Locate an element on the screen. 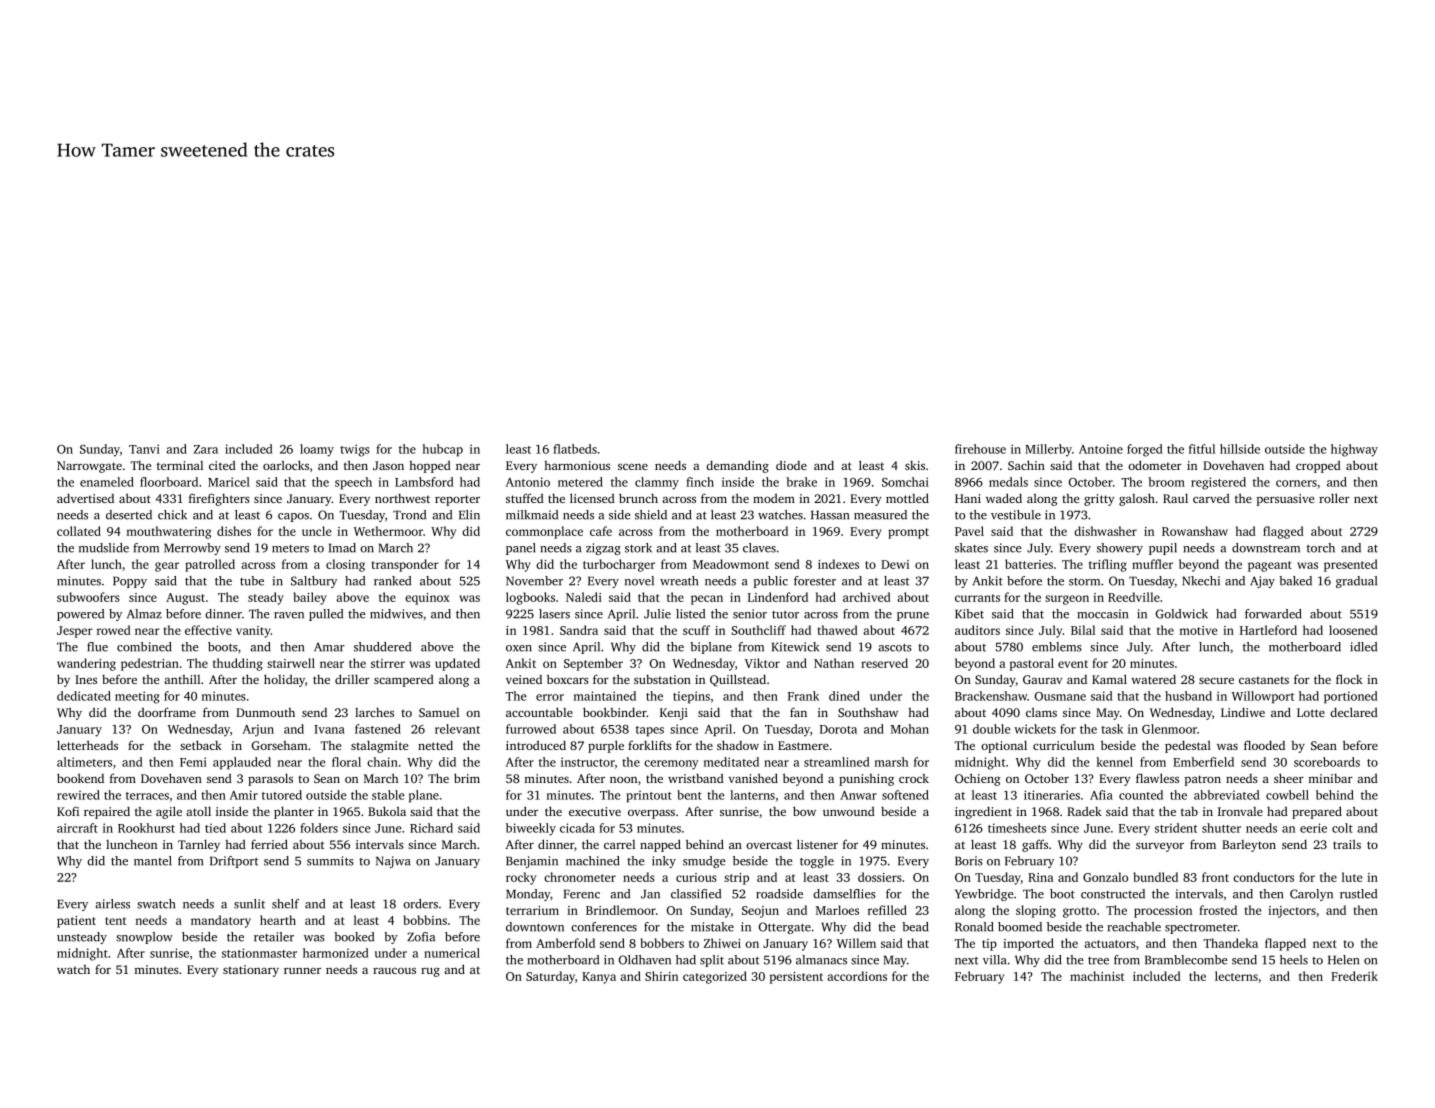  stationmaster is located at coordinates (259, 953).
